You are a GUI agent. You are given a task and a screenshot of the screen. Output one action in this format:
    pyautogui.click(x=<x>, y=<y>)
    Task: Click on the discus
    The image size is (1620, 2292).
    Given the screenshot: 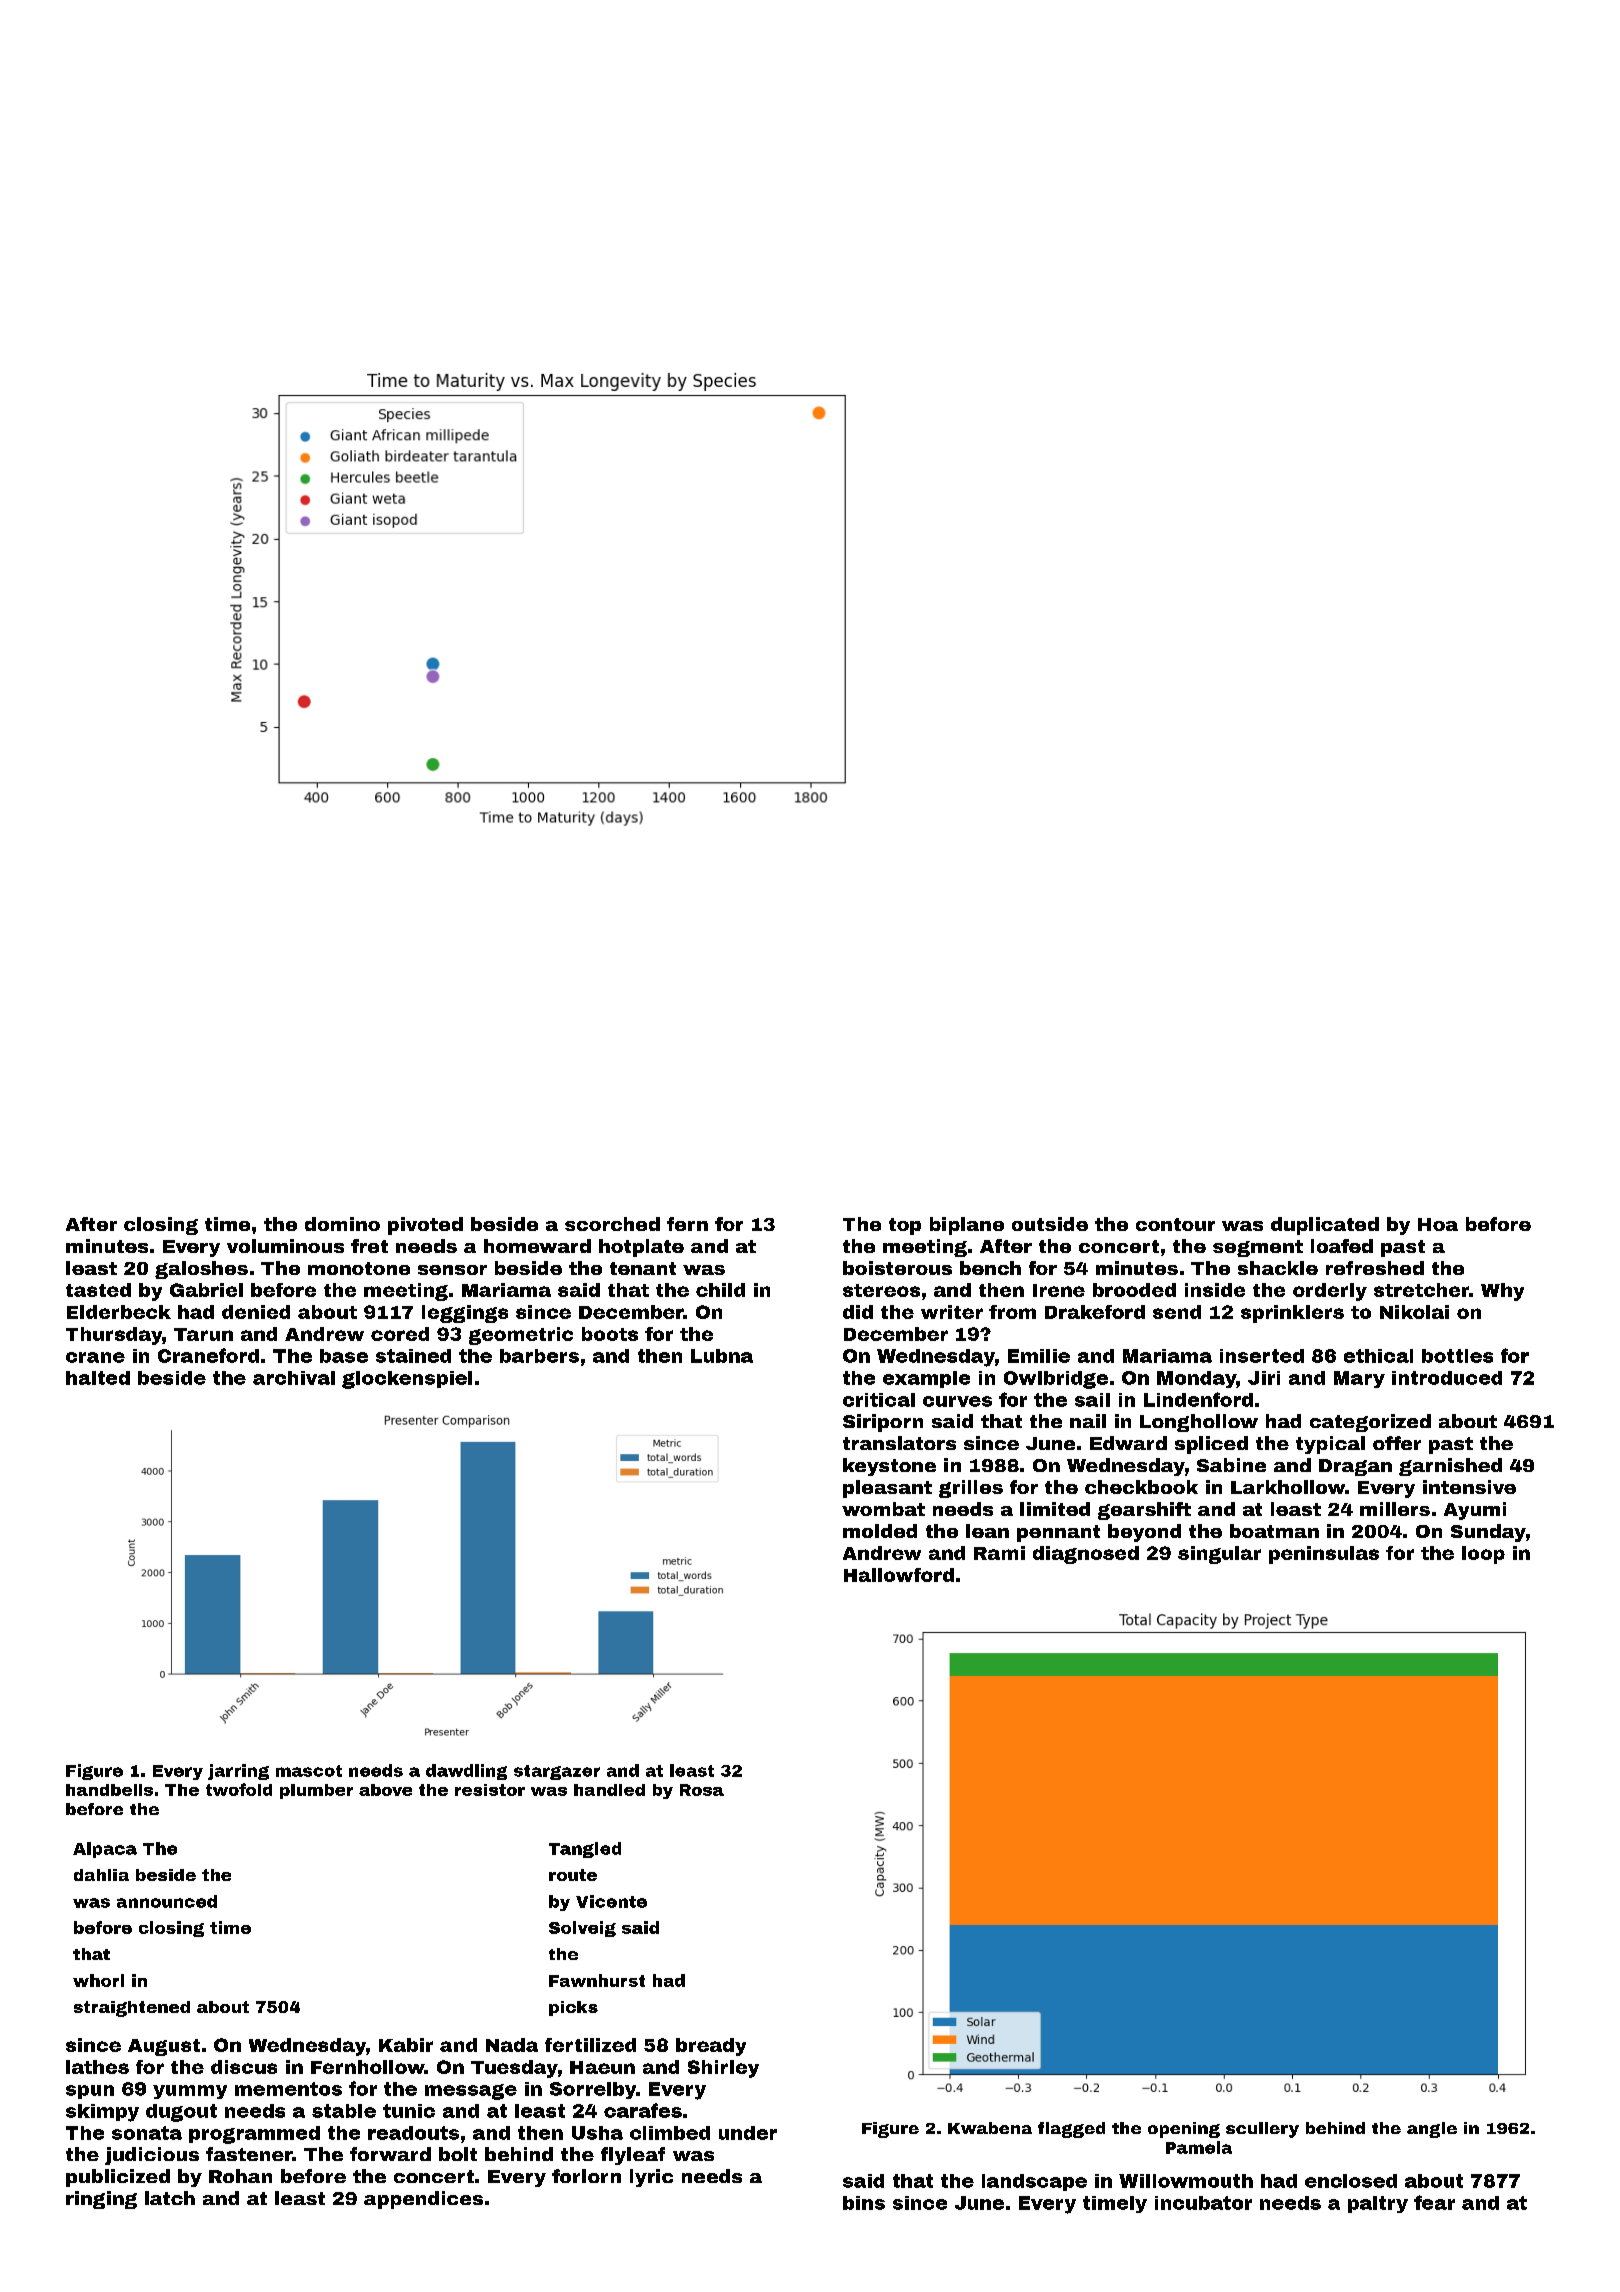 What is the action you would take?
    pyautogui.click(x=244, y=2067)
